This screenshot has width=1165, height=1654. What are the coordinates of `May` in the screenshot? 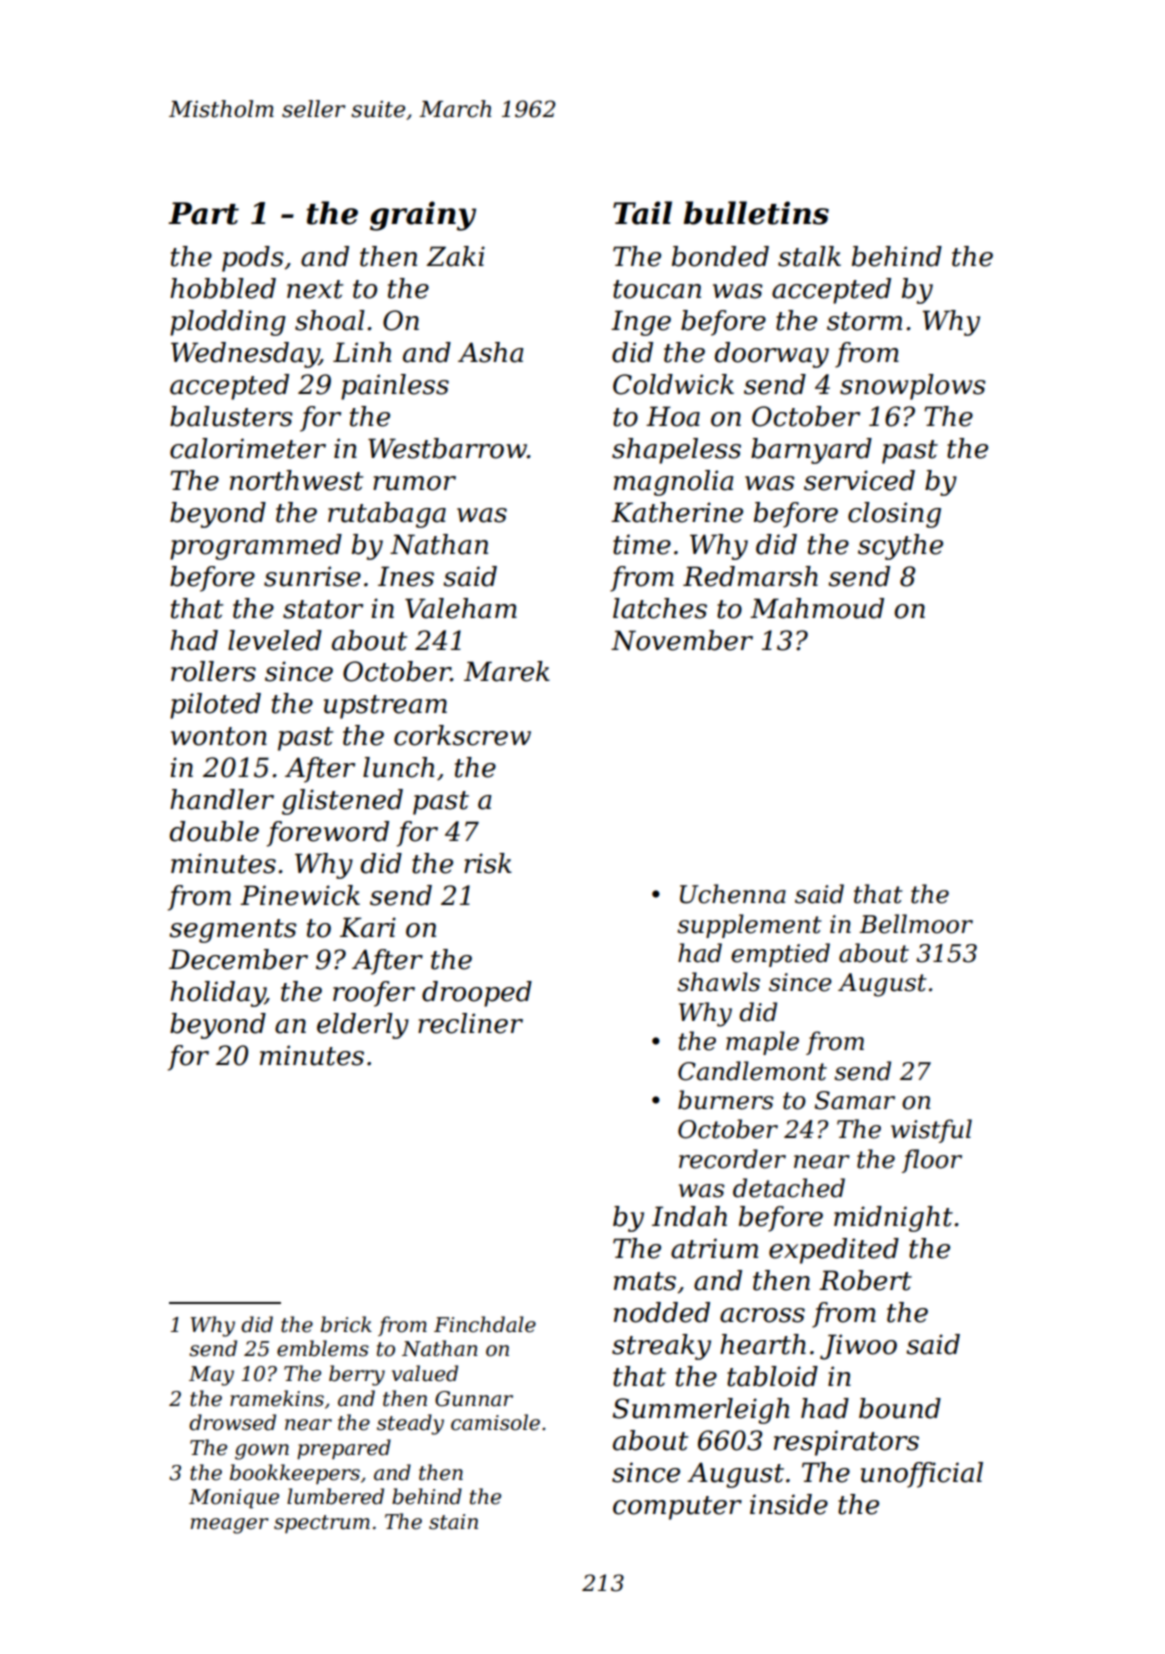 It's located at (211, 1376).
